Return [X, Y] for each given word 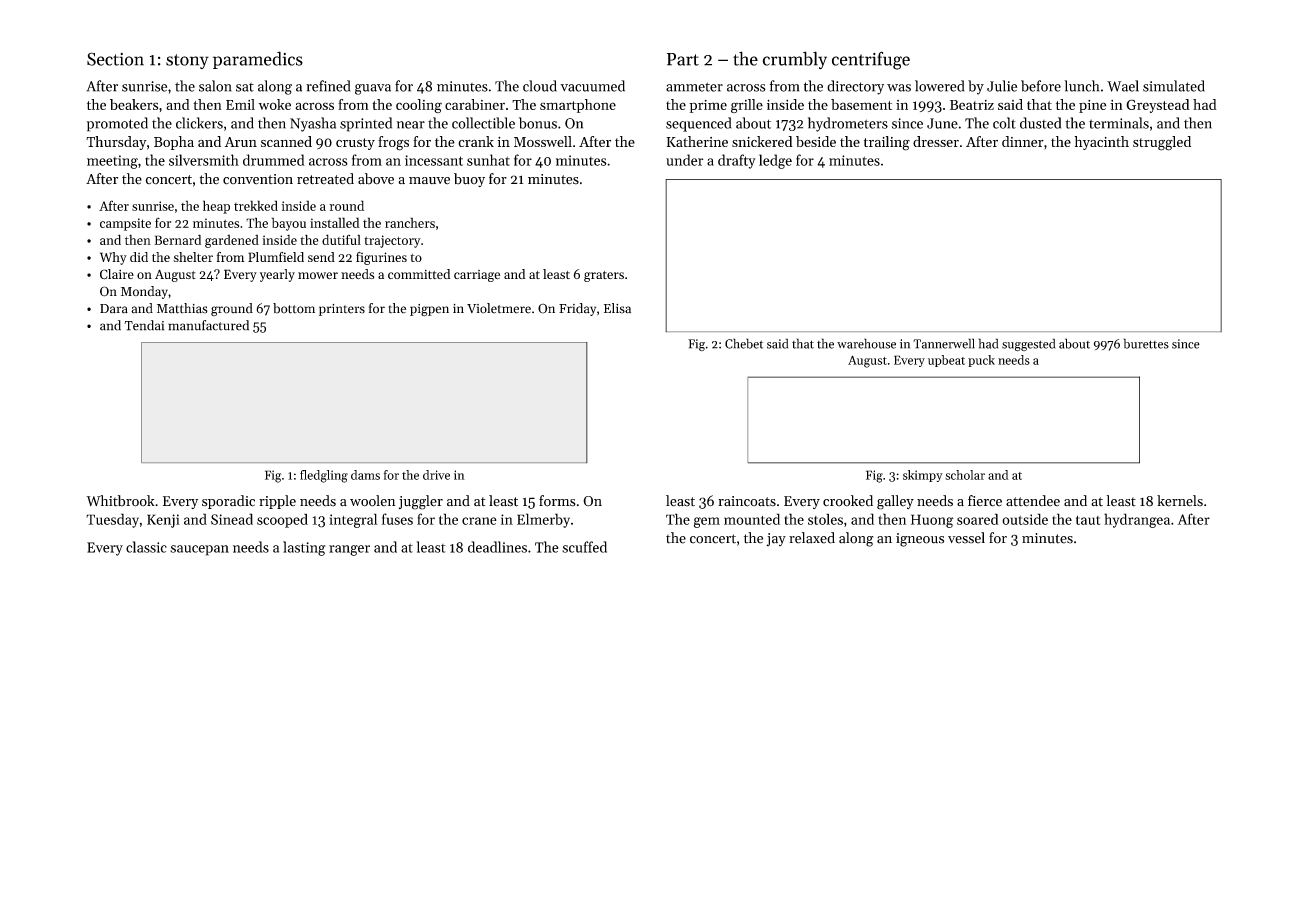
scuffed [584, 547]
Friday [577, 309]
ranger [349, 550]
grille [747, 106]
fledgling [324, 476]
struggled [1162, 143]
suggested [1028, 345]
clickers [199, 123]
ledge [775, 161]
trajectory [392, 241]
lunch [1081, 86]
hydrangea [1137, 520]
